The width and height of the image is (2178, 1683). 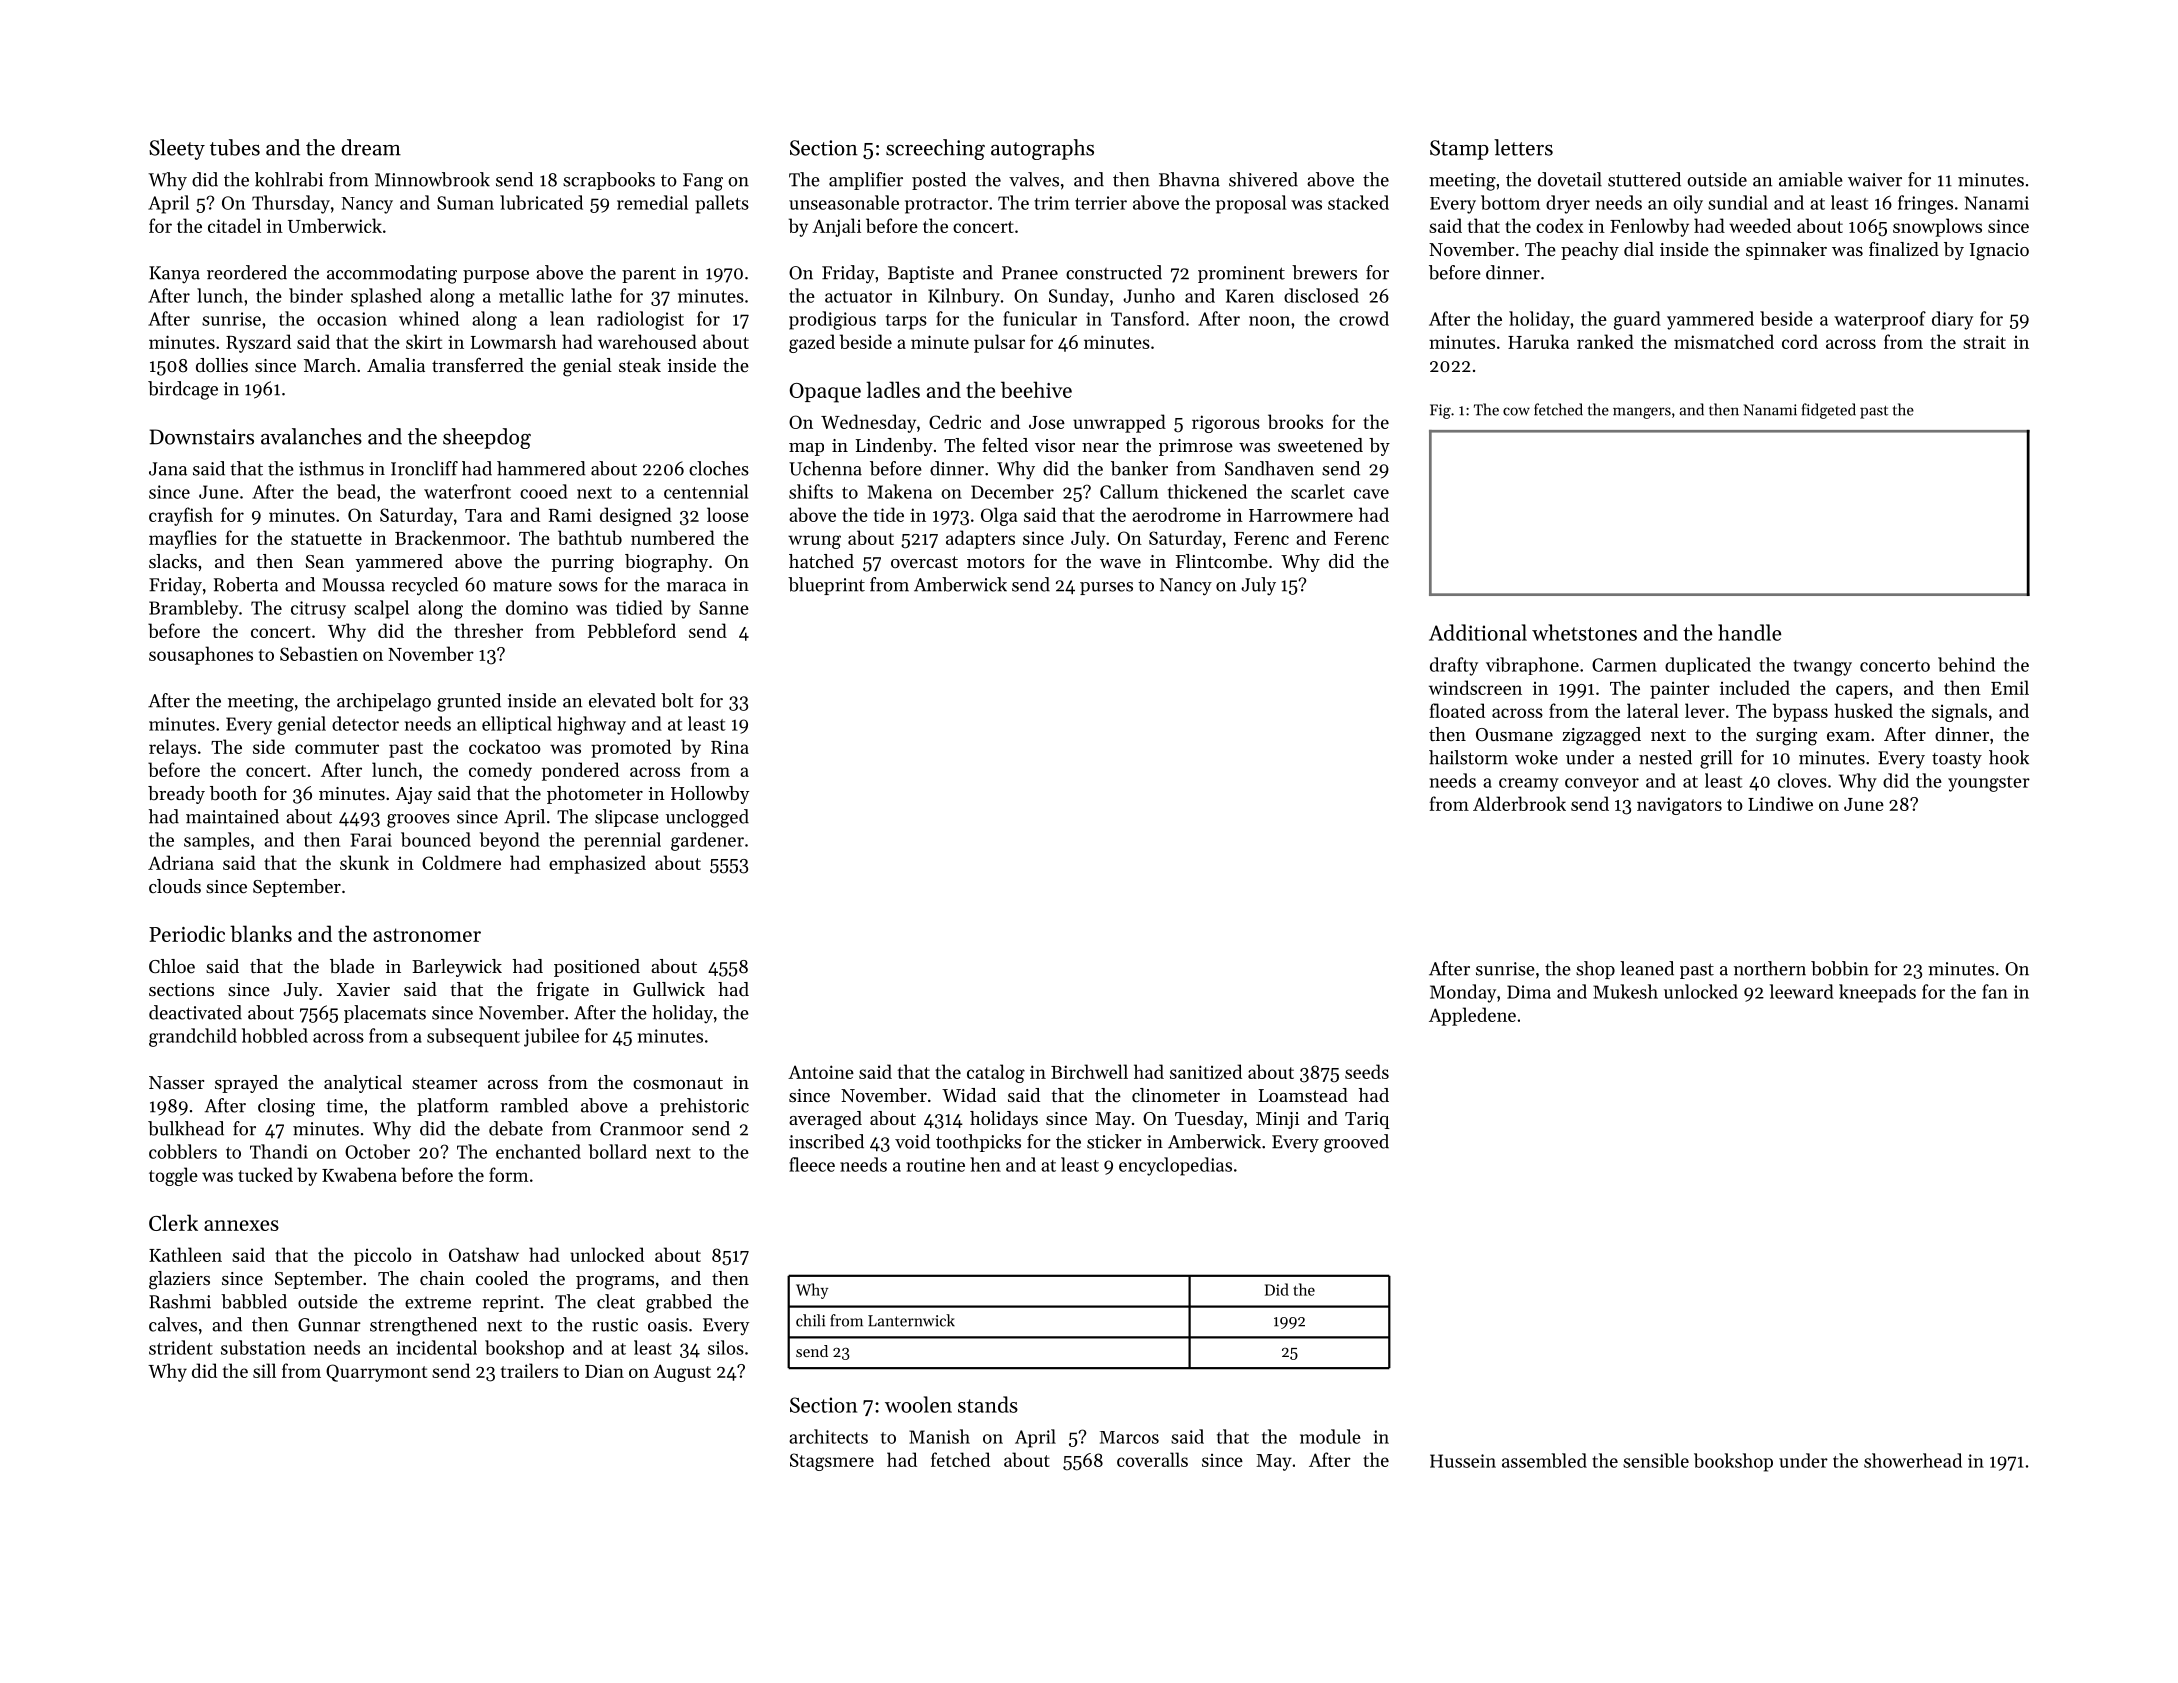 What do you see at coordinates (935, 149) in the image?
I see `screeching` at bounding box center [935, 149].
